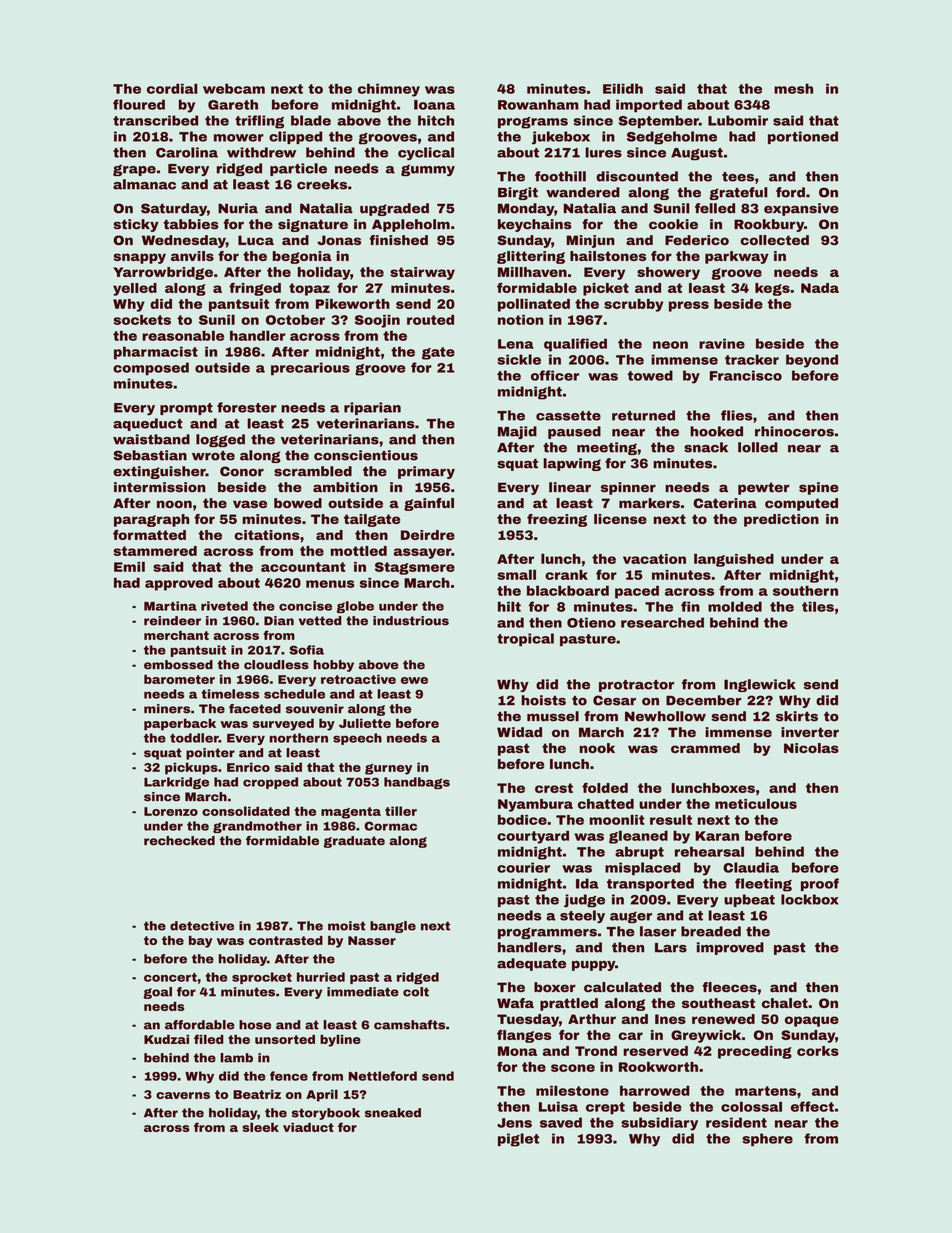 The height and width of the document is (1233, 952). What do you see at coordinates (393, 1113) in the document?
I see `sneaked` at bounding box center [393, 1113].
